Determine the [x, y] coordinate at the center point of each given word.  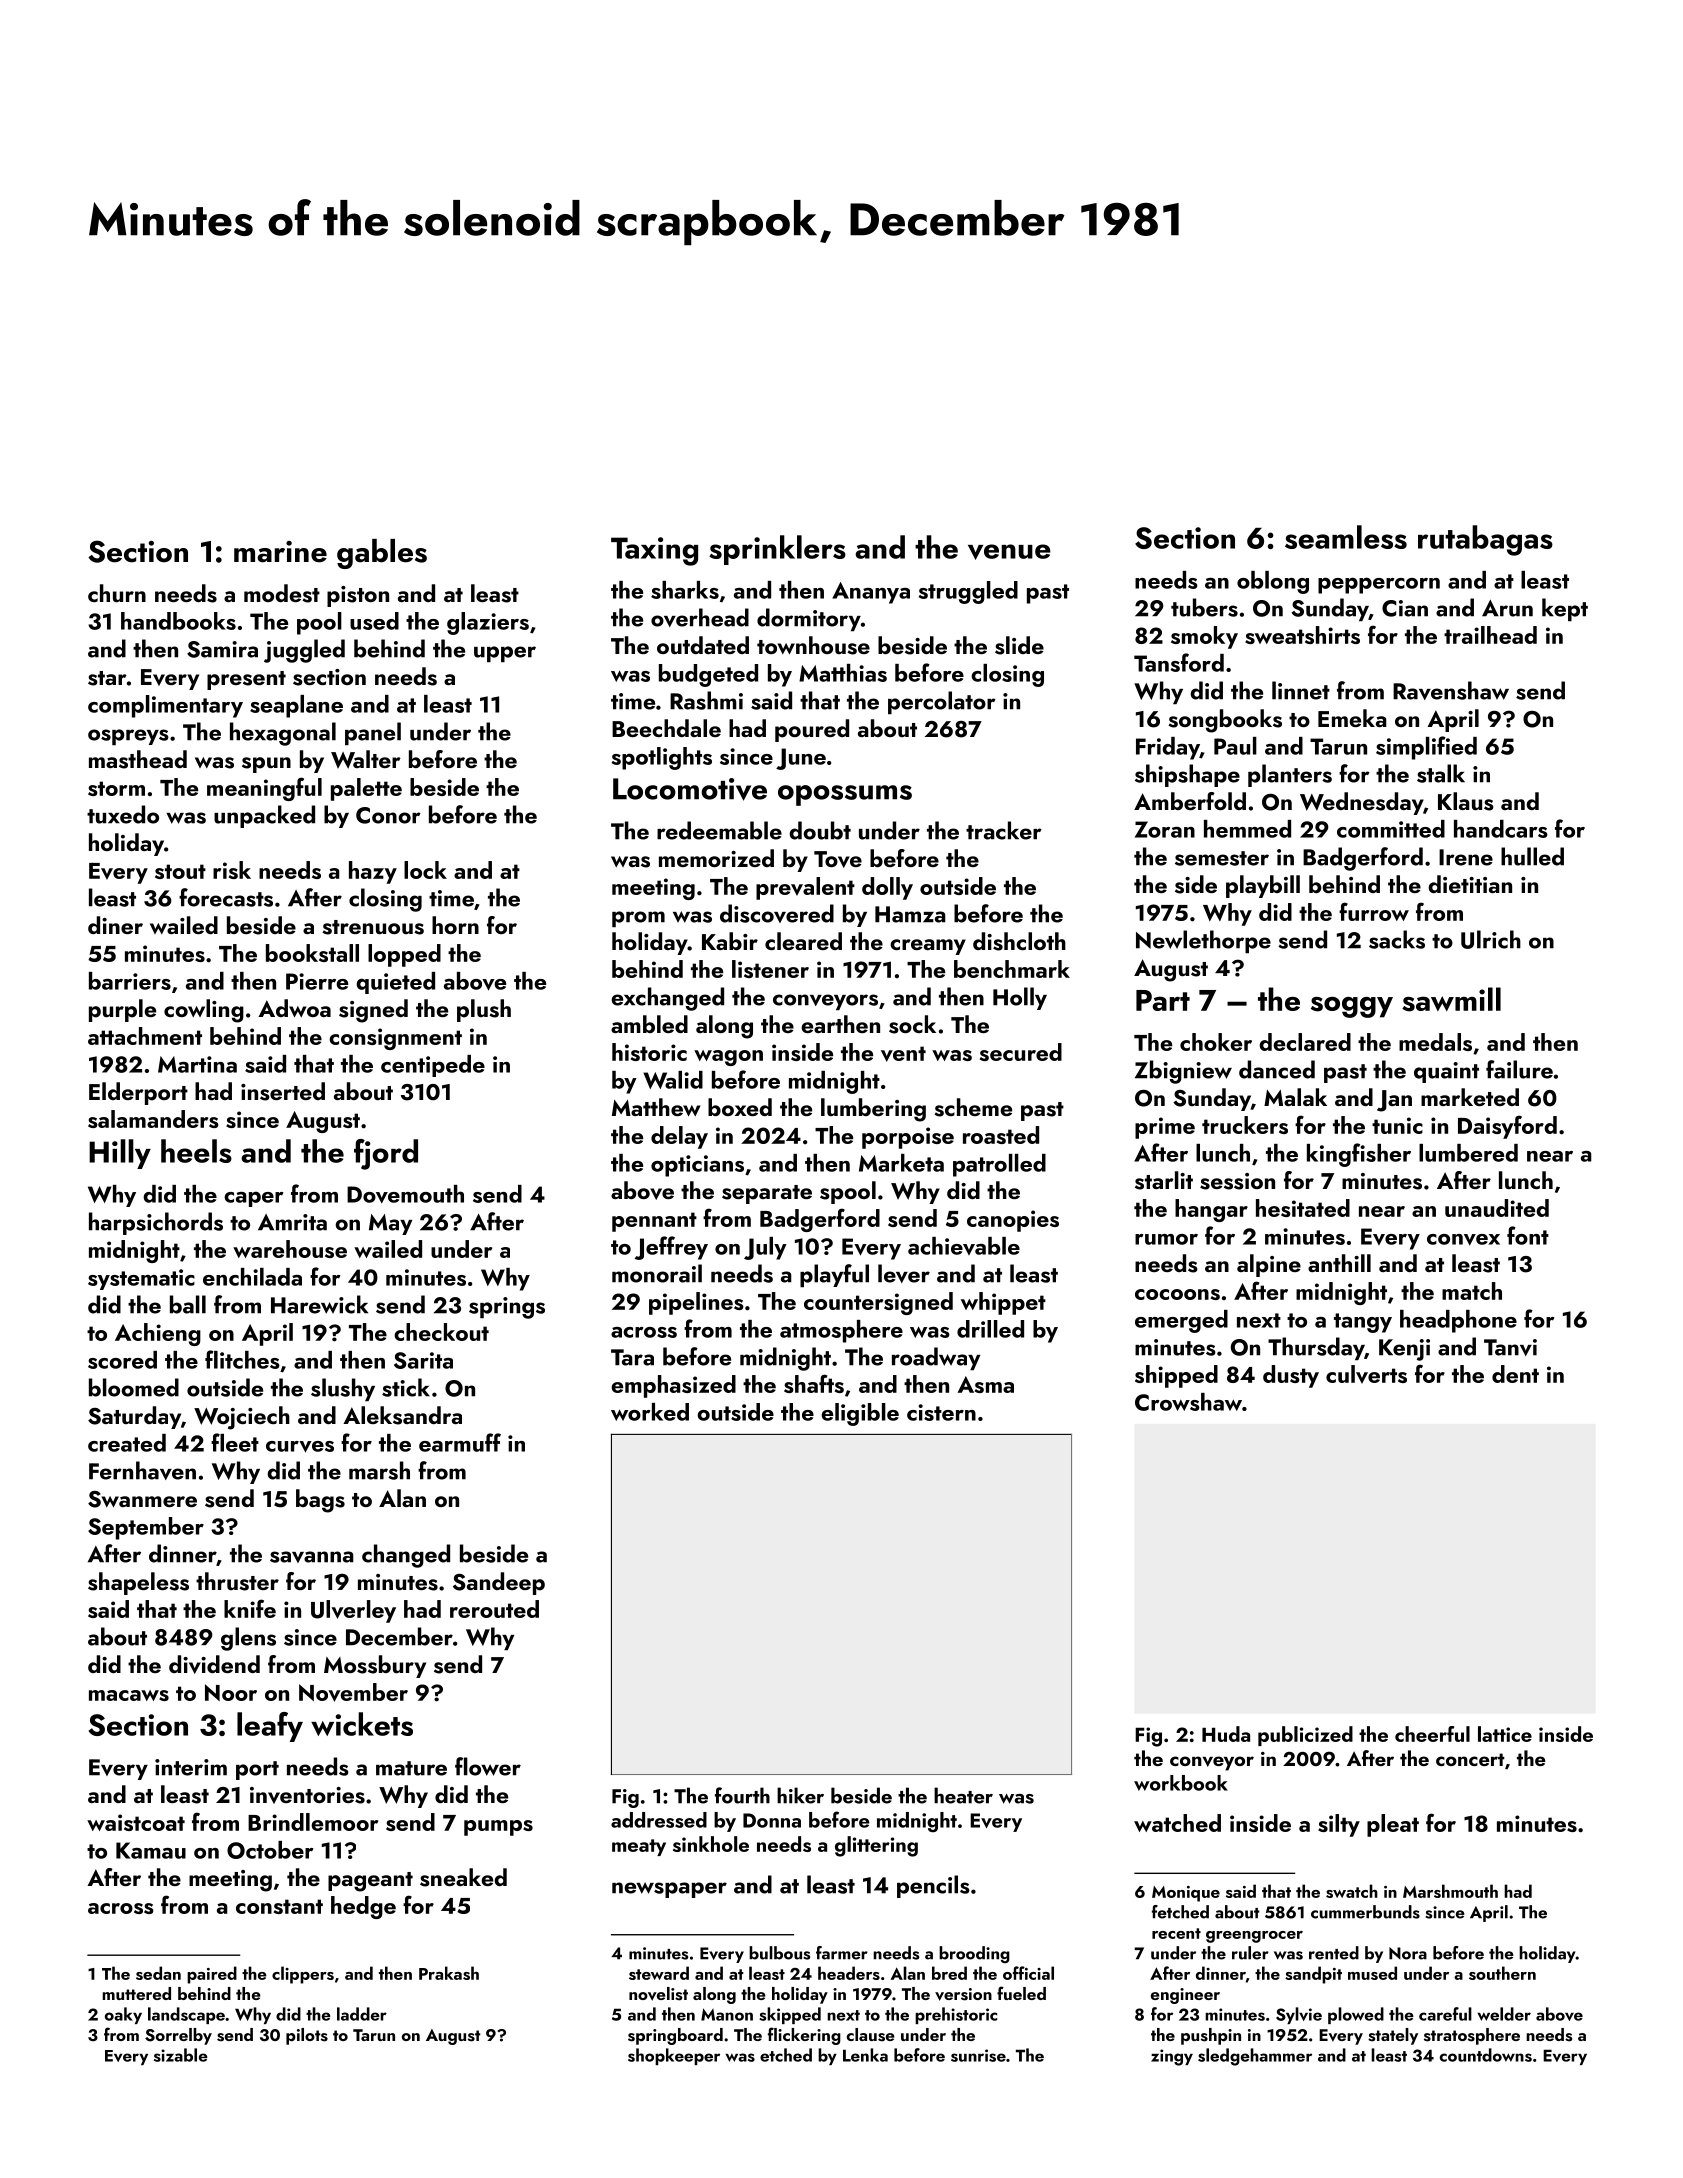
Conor [388, 815]
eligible [860, 1414]
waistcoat [136, 1822]
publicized [1305, 1736]
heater [963, 1795]
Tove [838, 859]
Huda [1226, 1734]
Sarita [423, 1360]
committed [1391, 829]
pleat [1393, 1825]
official [1028, 1973]
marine [280, 552]
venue [1009, 552]
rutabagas [1485, 540]
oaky [123, 2015]
